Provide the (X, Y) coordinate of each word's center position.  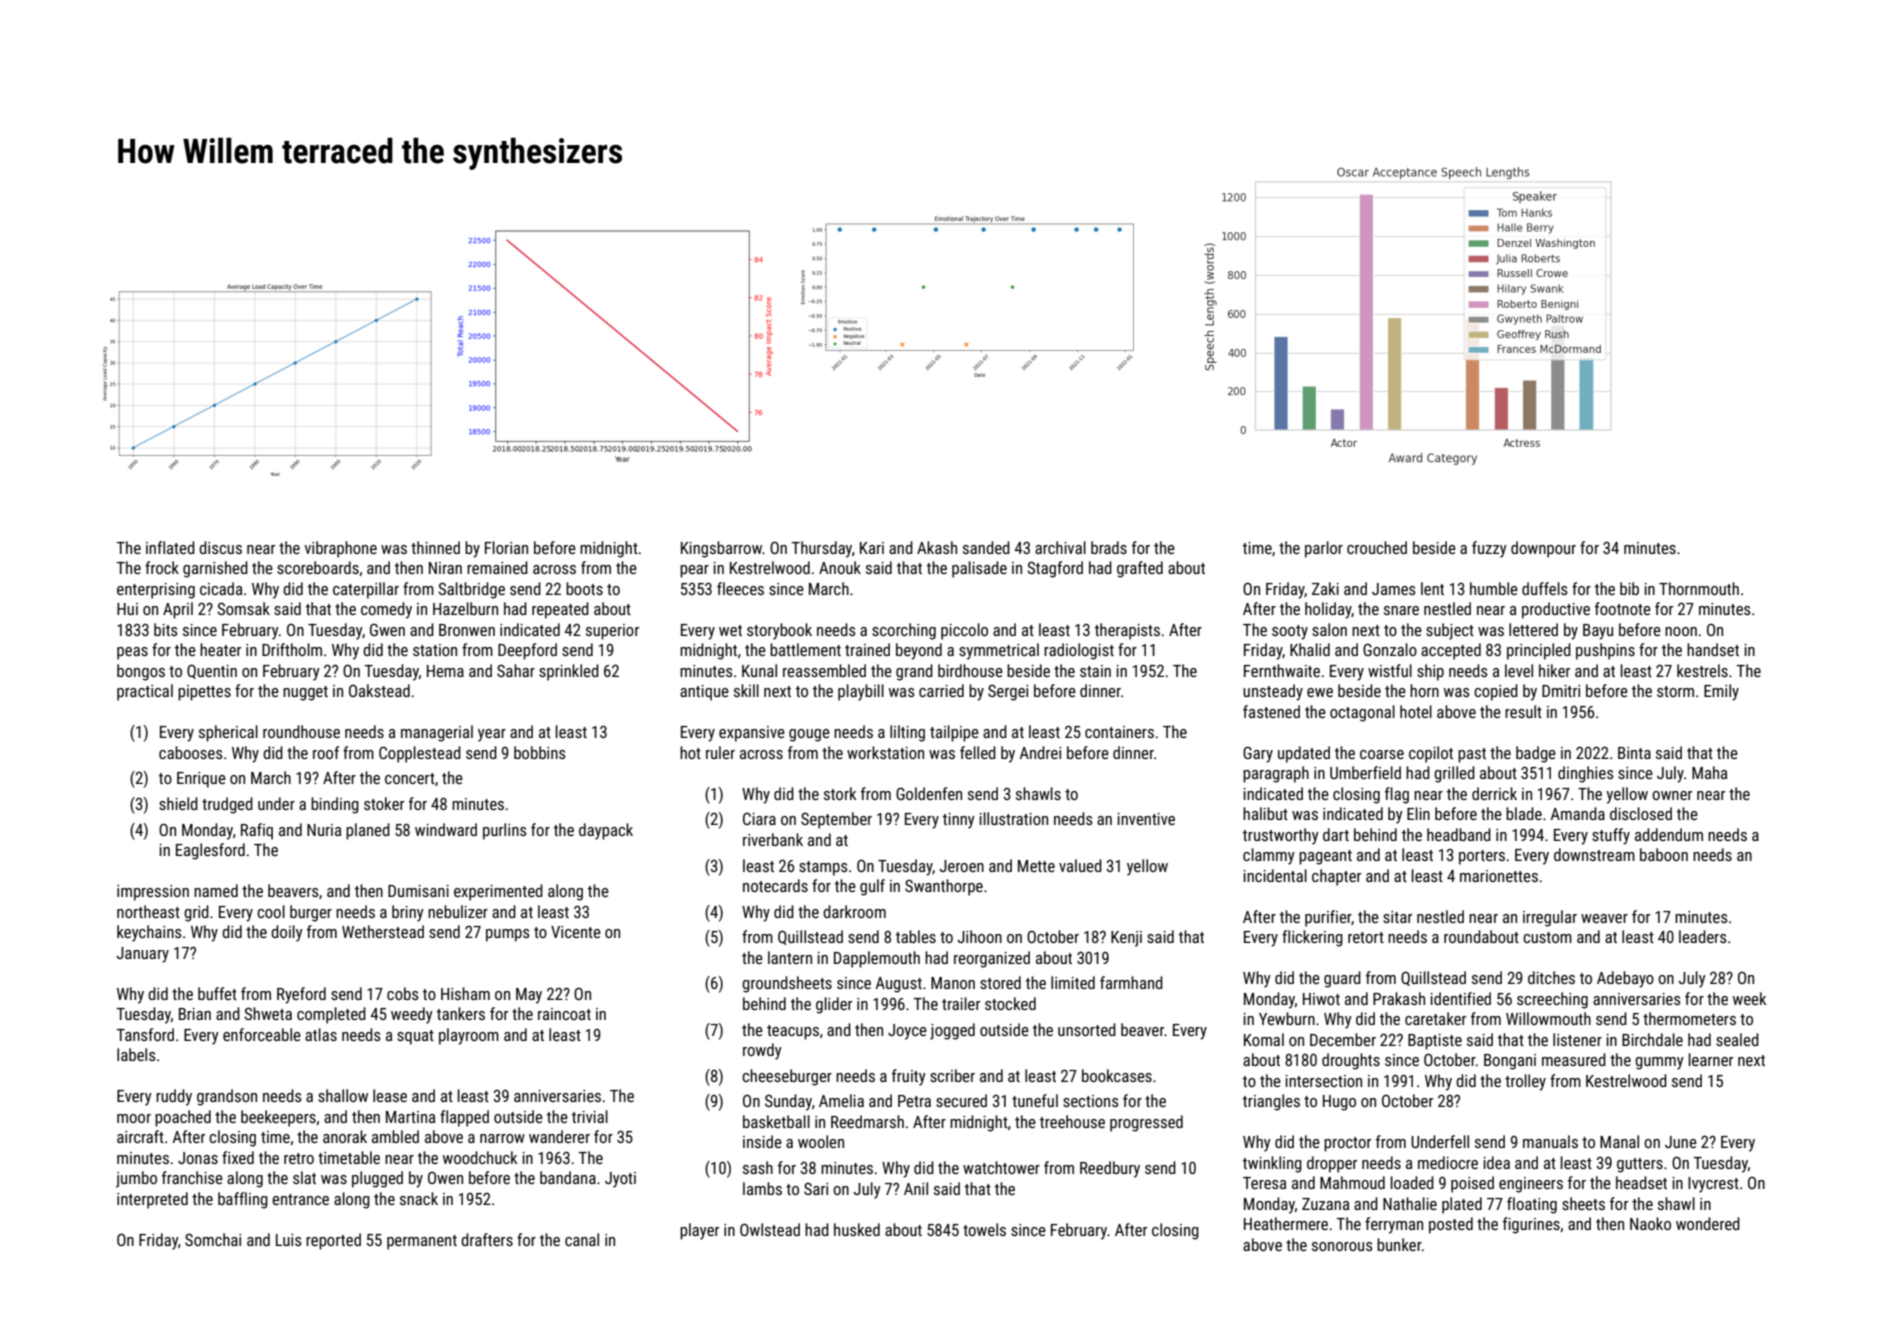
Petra (914, 1101)
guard (1342, 979)
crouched (1377, 547)
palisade (979, 569)
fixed (238, 1157)
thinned (435, 547)
